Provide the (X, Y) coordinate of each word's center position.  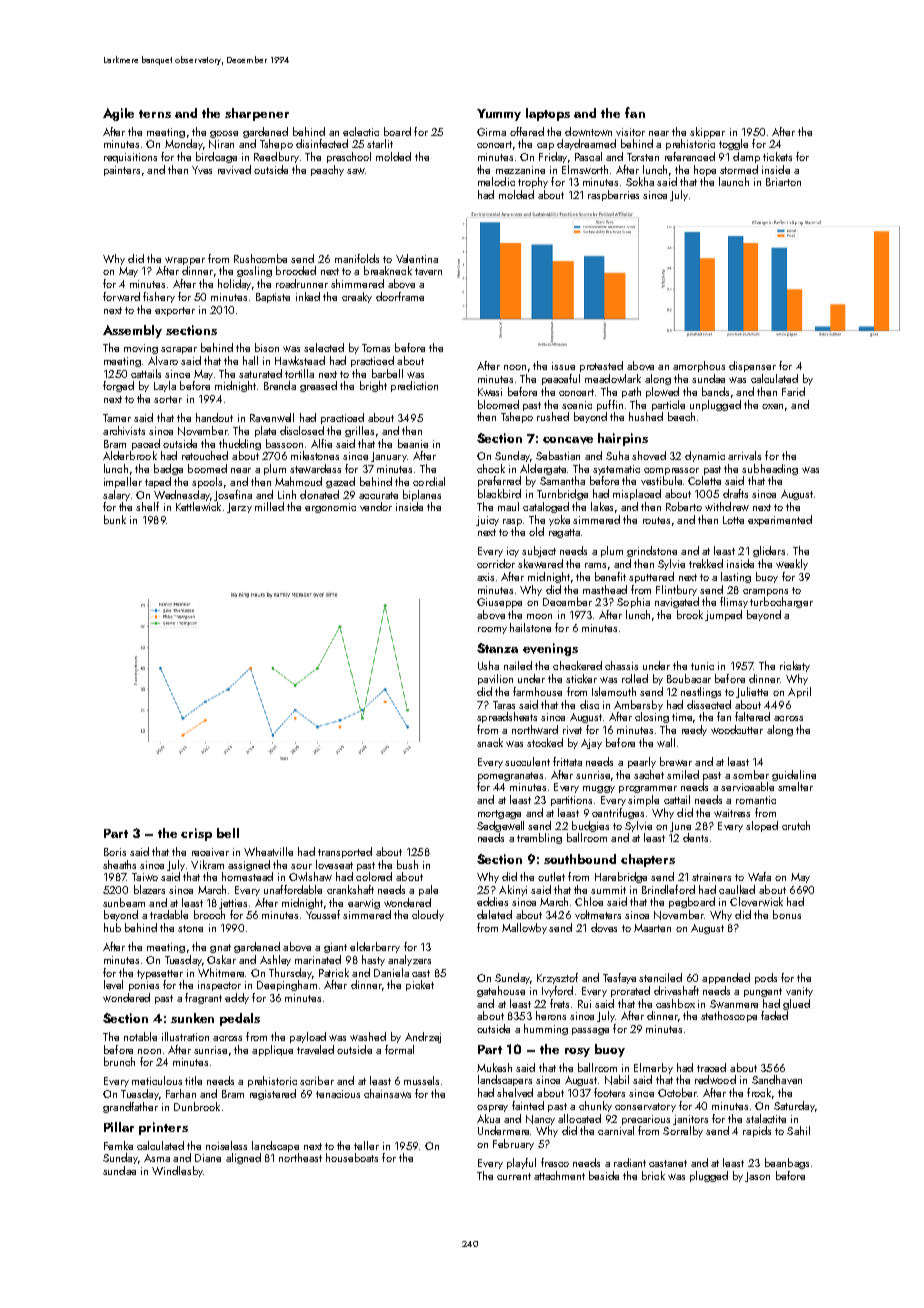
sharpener (257, 114)
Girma (491, 132)
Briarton (783, 182)
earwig (364, 904)
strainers (711, 877)
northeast (300, 1157)
